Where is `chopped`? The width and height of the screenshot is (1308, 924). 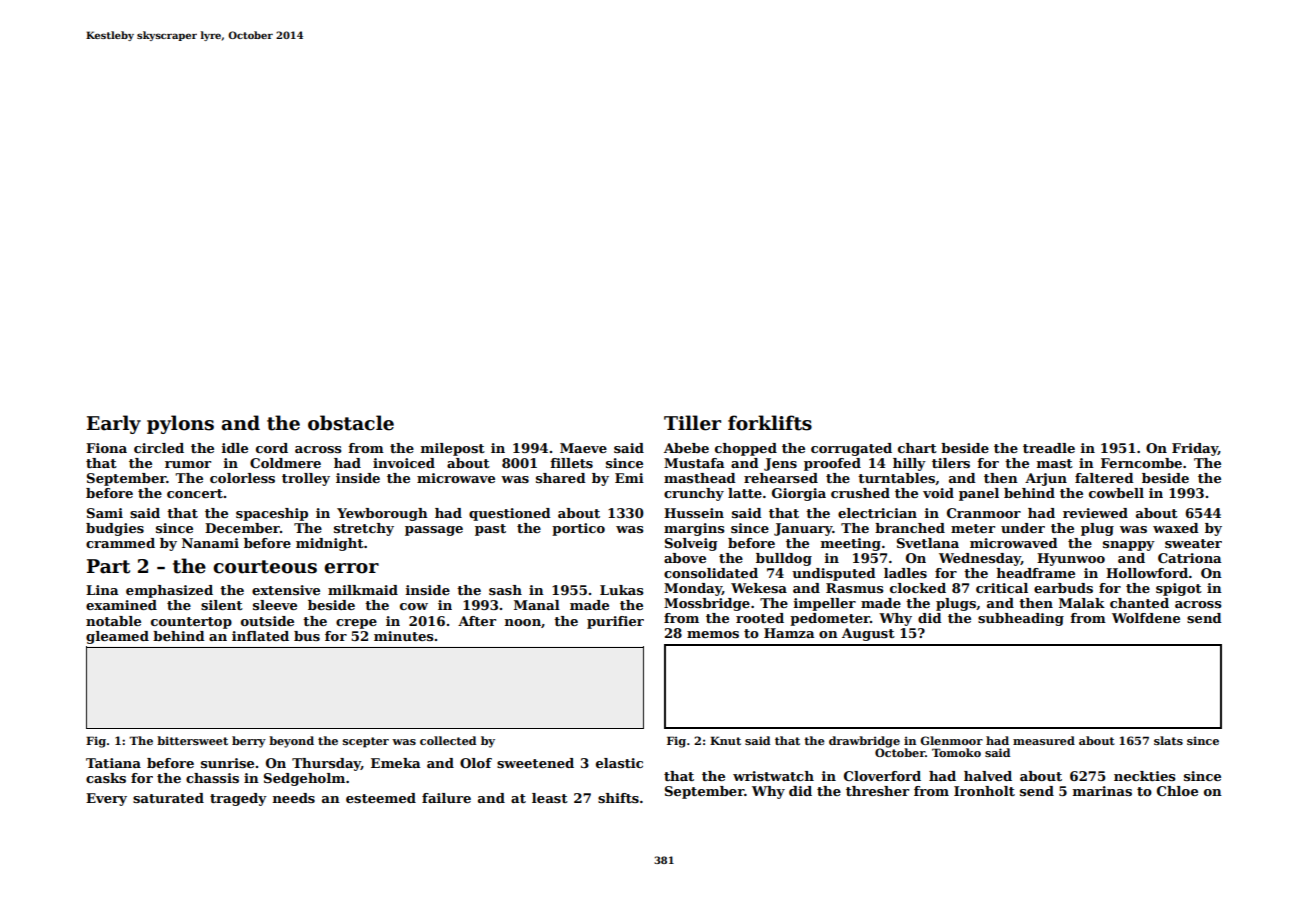 chopped is located at coordinates (746, 449).
